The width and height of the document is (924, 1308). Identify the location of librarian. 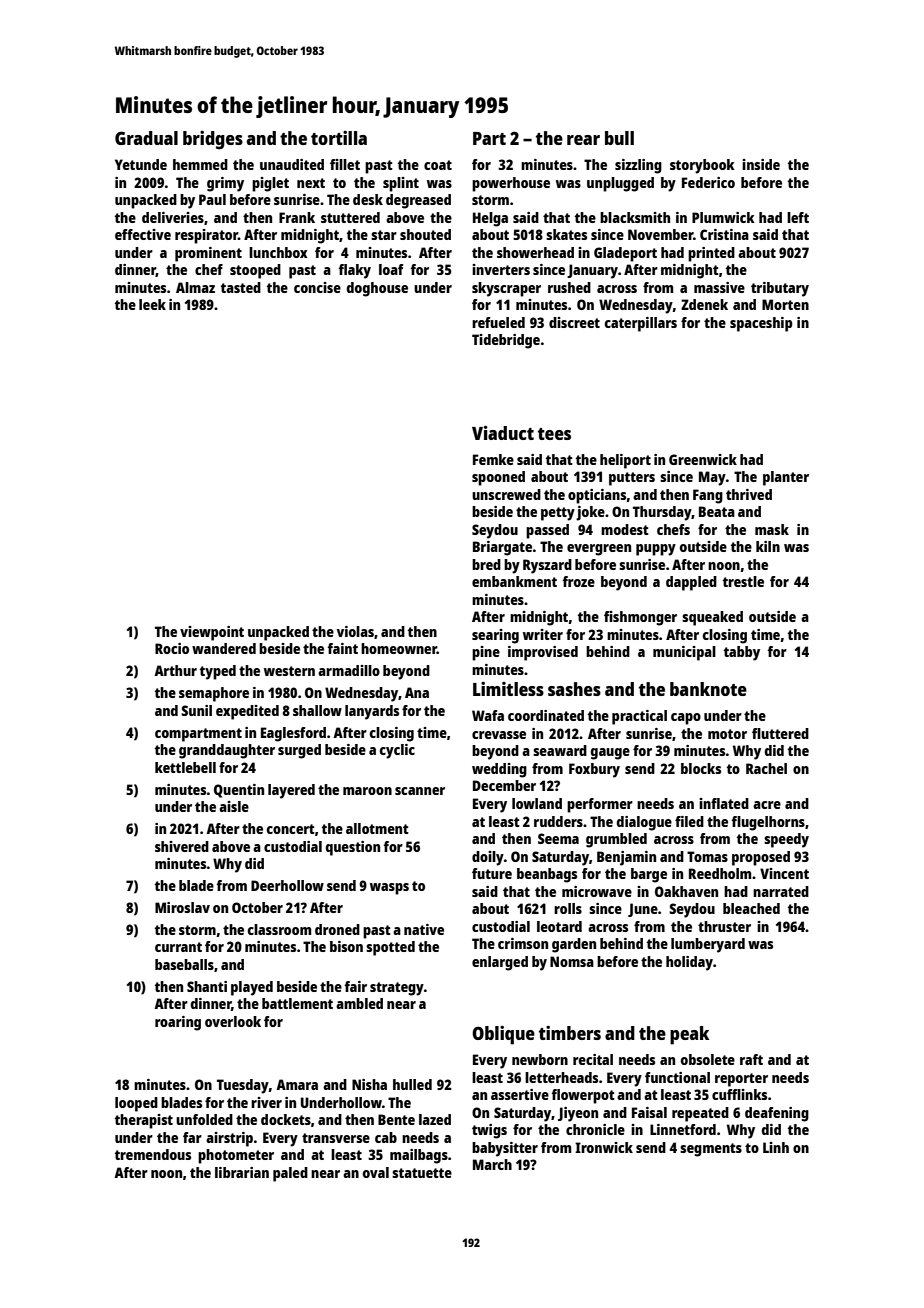
(242, 1172).
